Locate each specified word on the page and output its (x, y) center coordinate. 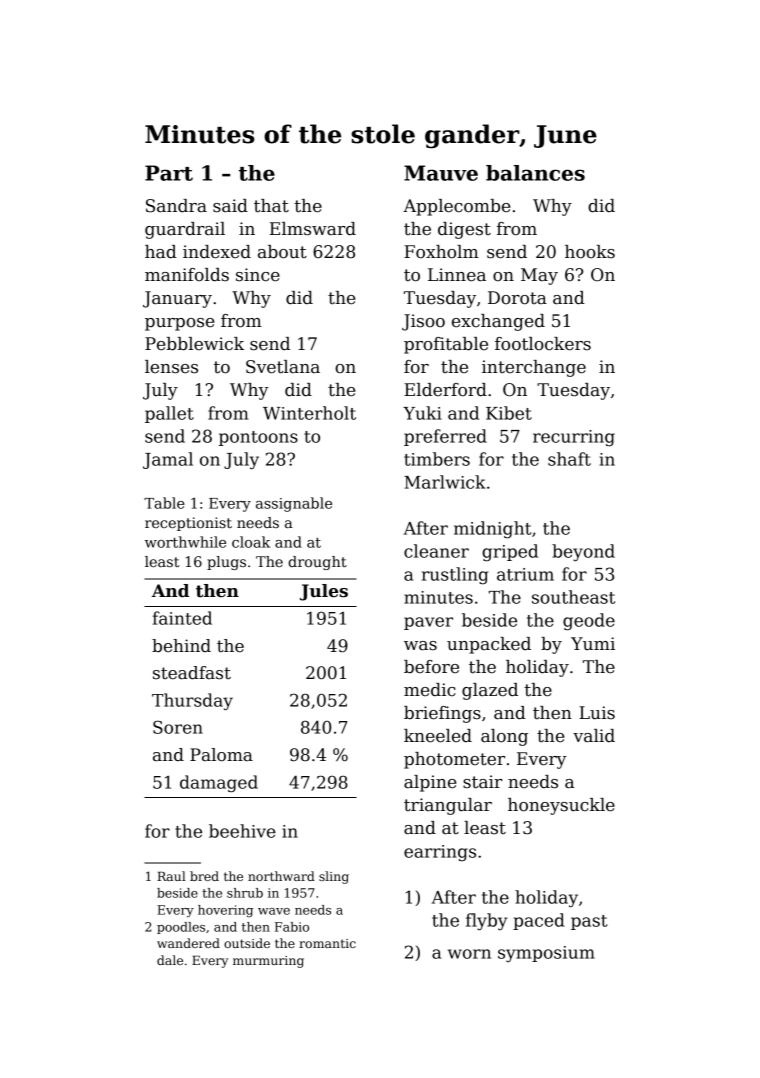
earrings (440, 853)
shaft (569, 459)
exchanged (498, 322)
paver (428, 623)
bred (204, 876)
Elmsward (313, 229)
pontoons (258, 438)
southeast (573, 597)
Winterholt (309, 413)
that (271, 206)
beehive (242, 831)
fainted (182, 618)
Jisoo (423, 322)
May (539, 276)
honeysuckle (561, 806)
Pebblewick (194, 344)
